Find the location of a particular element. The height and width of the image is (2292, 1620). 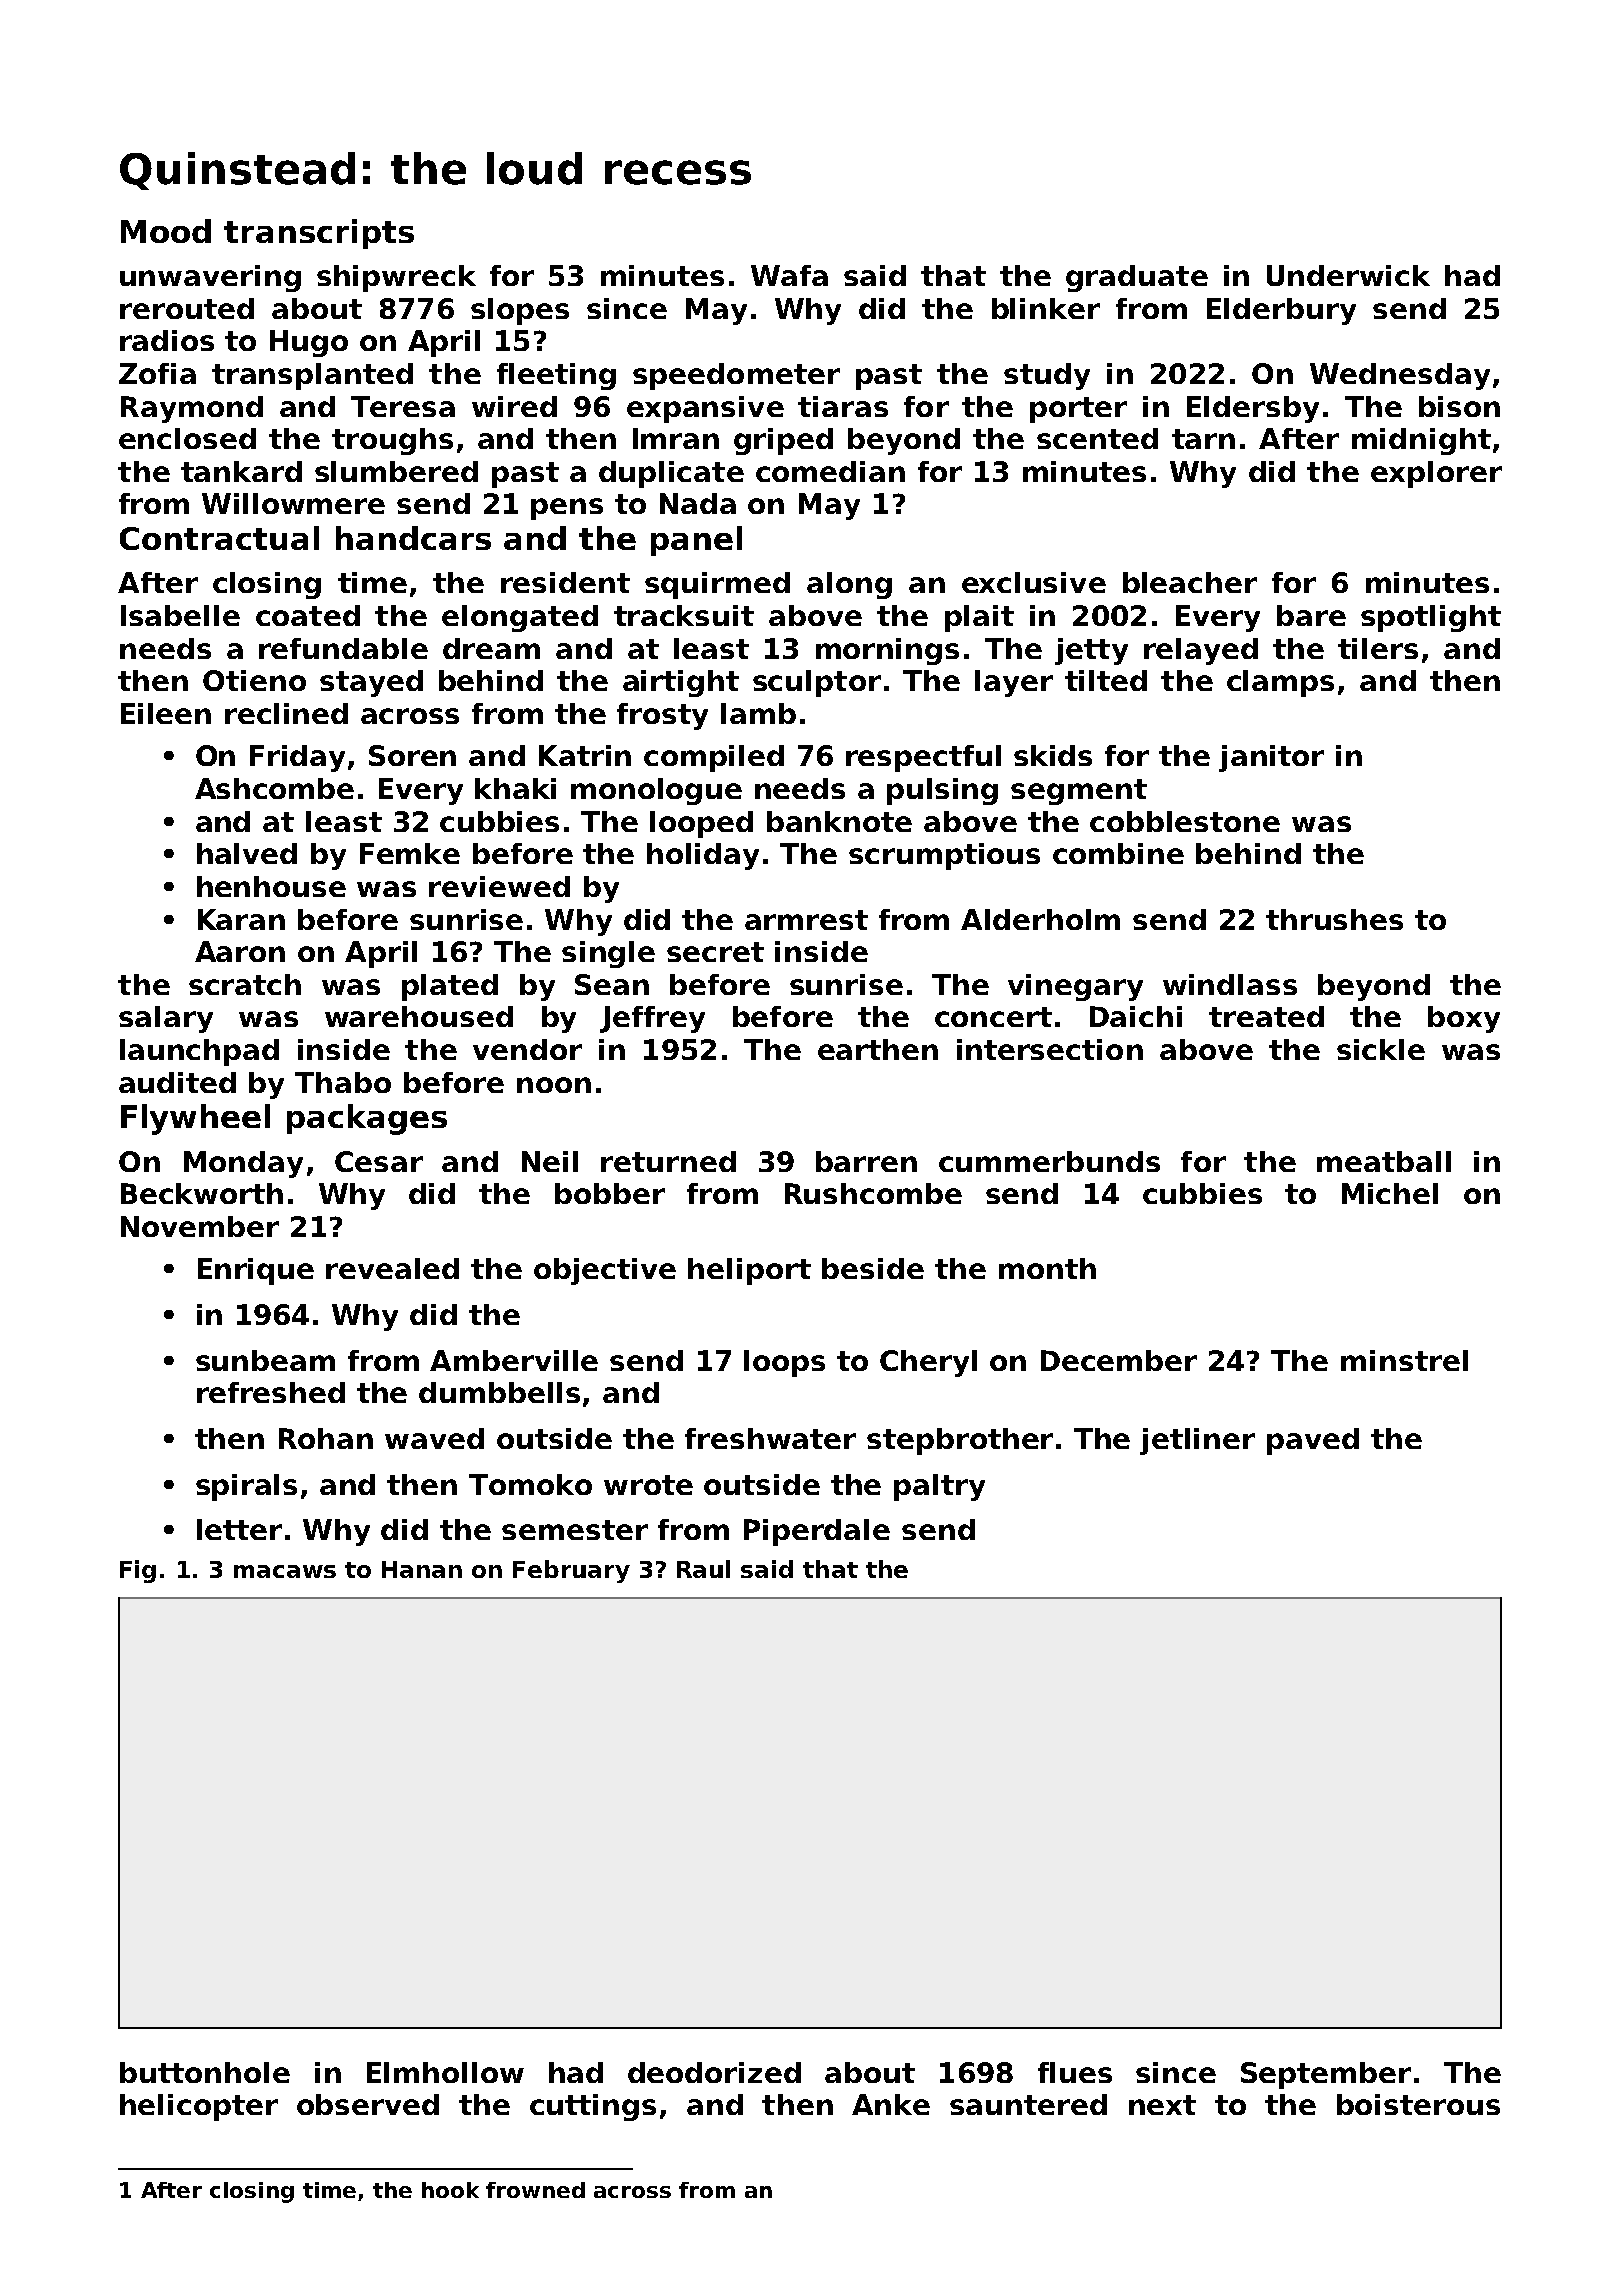

macaws is located at coordinates (285, 1571).
